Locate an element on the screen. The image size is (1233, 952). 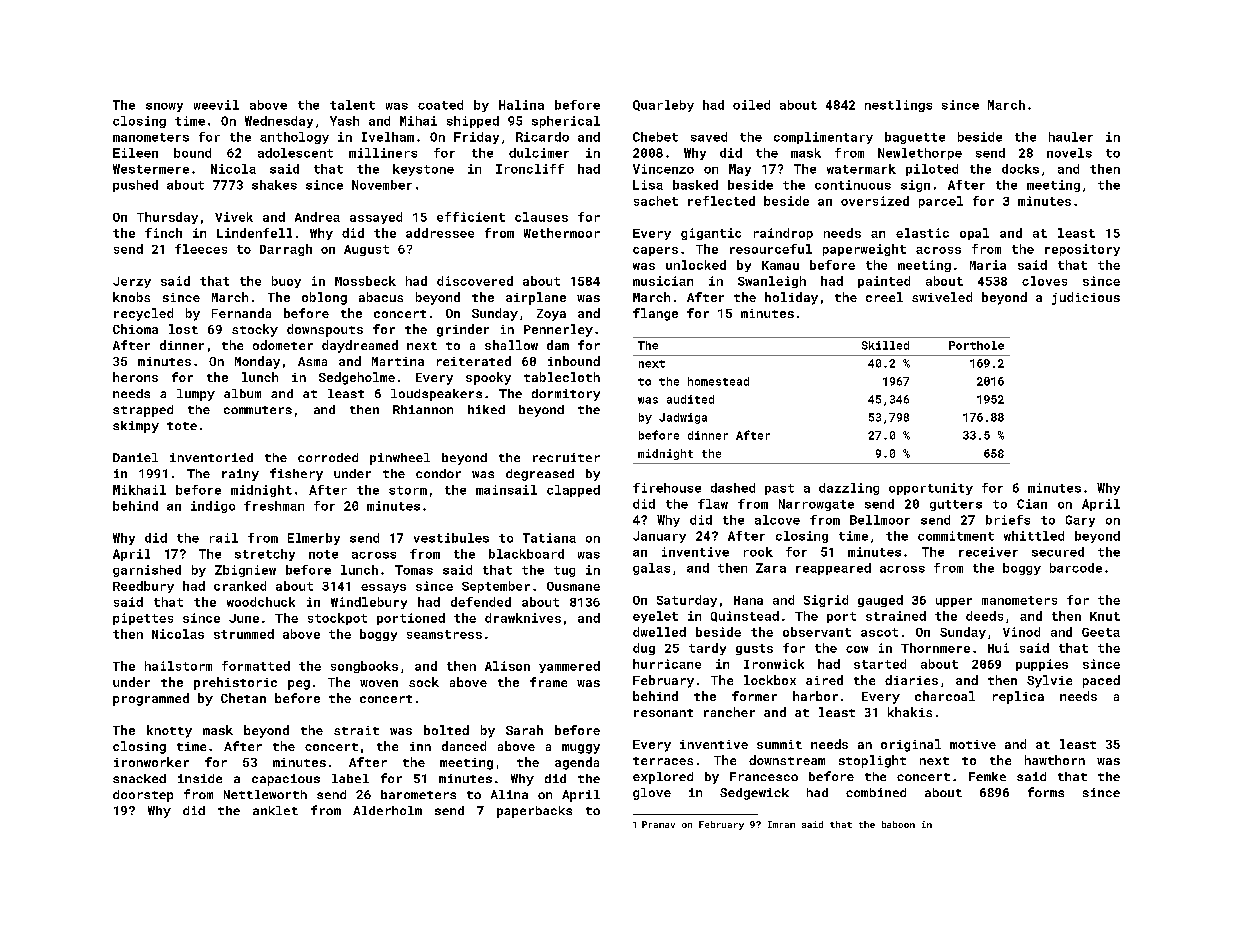
Mossbeck is located at coordinates (365, 281).
